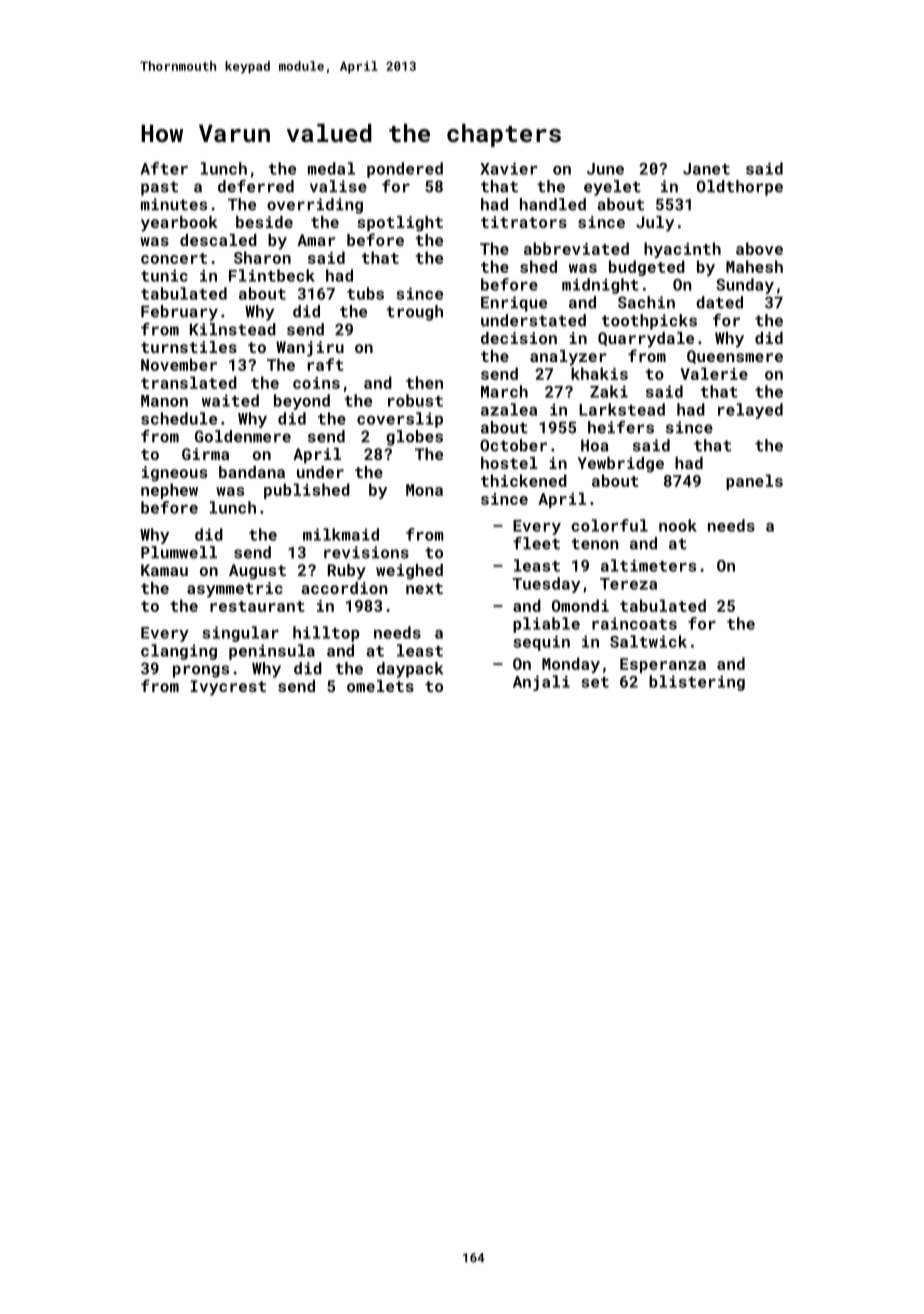 Image resolution: width=924 pixels, height=1314 pixels. What do you see at coordinates (179, 652) in the screenshot?
I see `clanging` at bounding box center [179, 652].
